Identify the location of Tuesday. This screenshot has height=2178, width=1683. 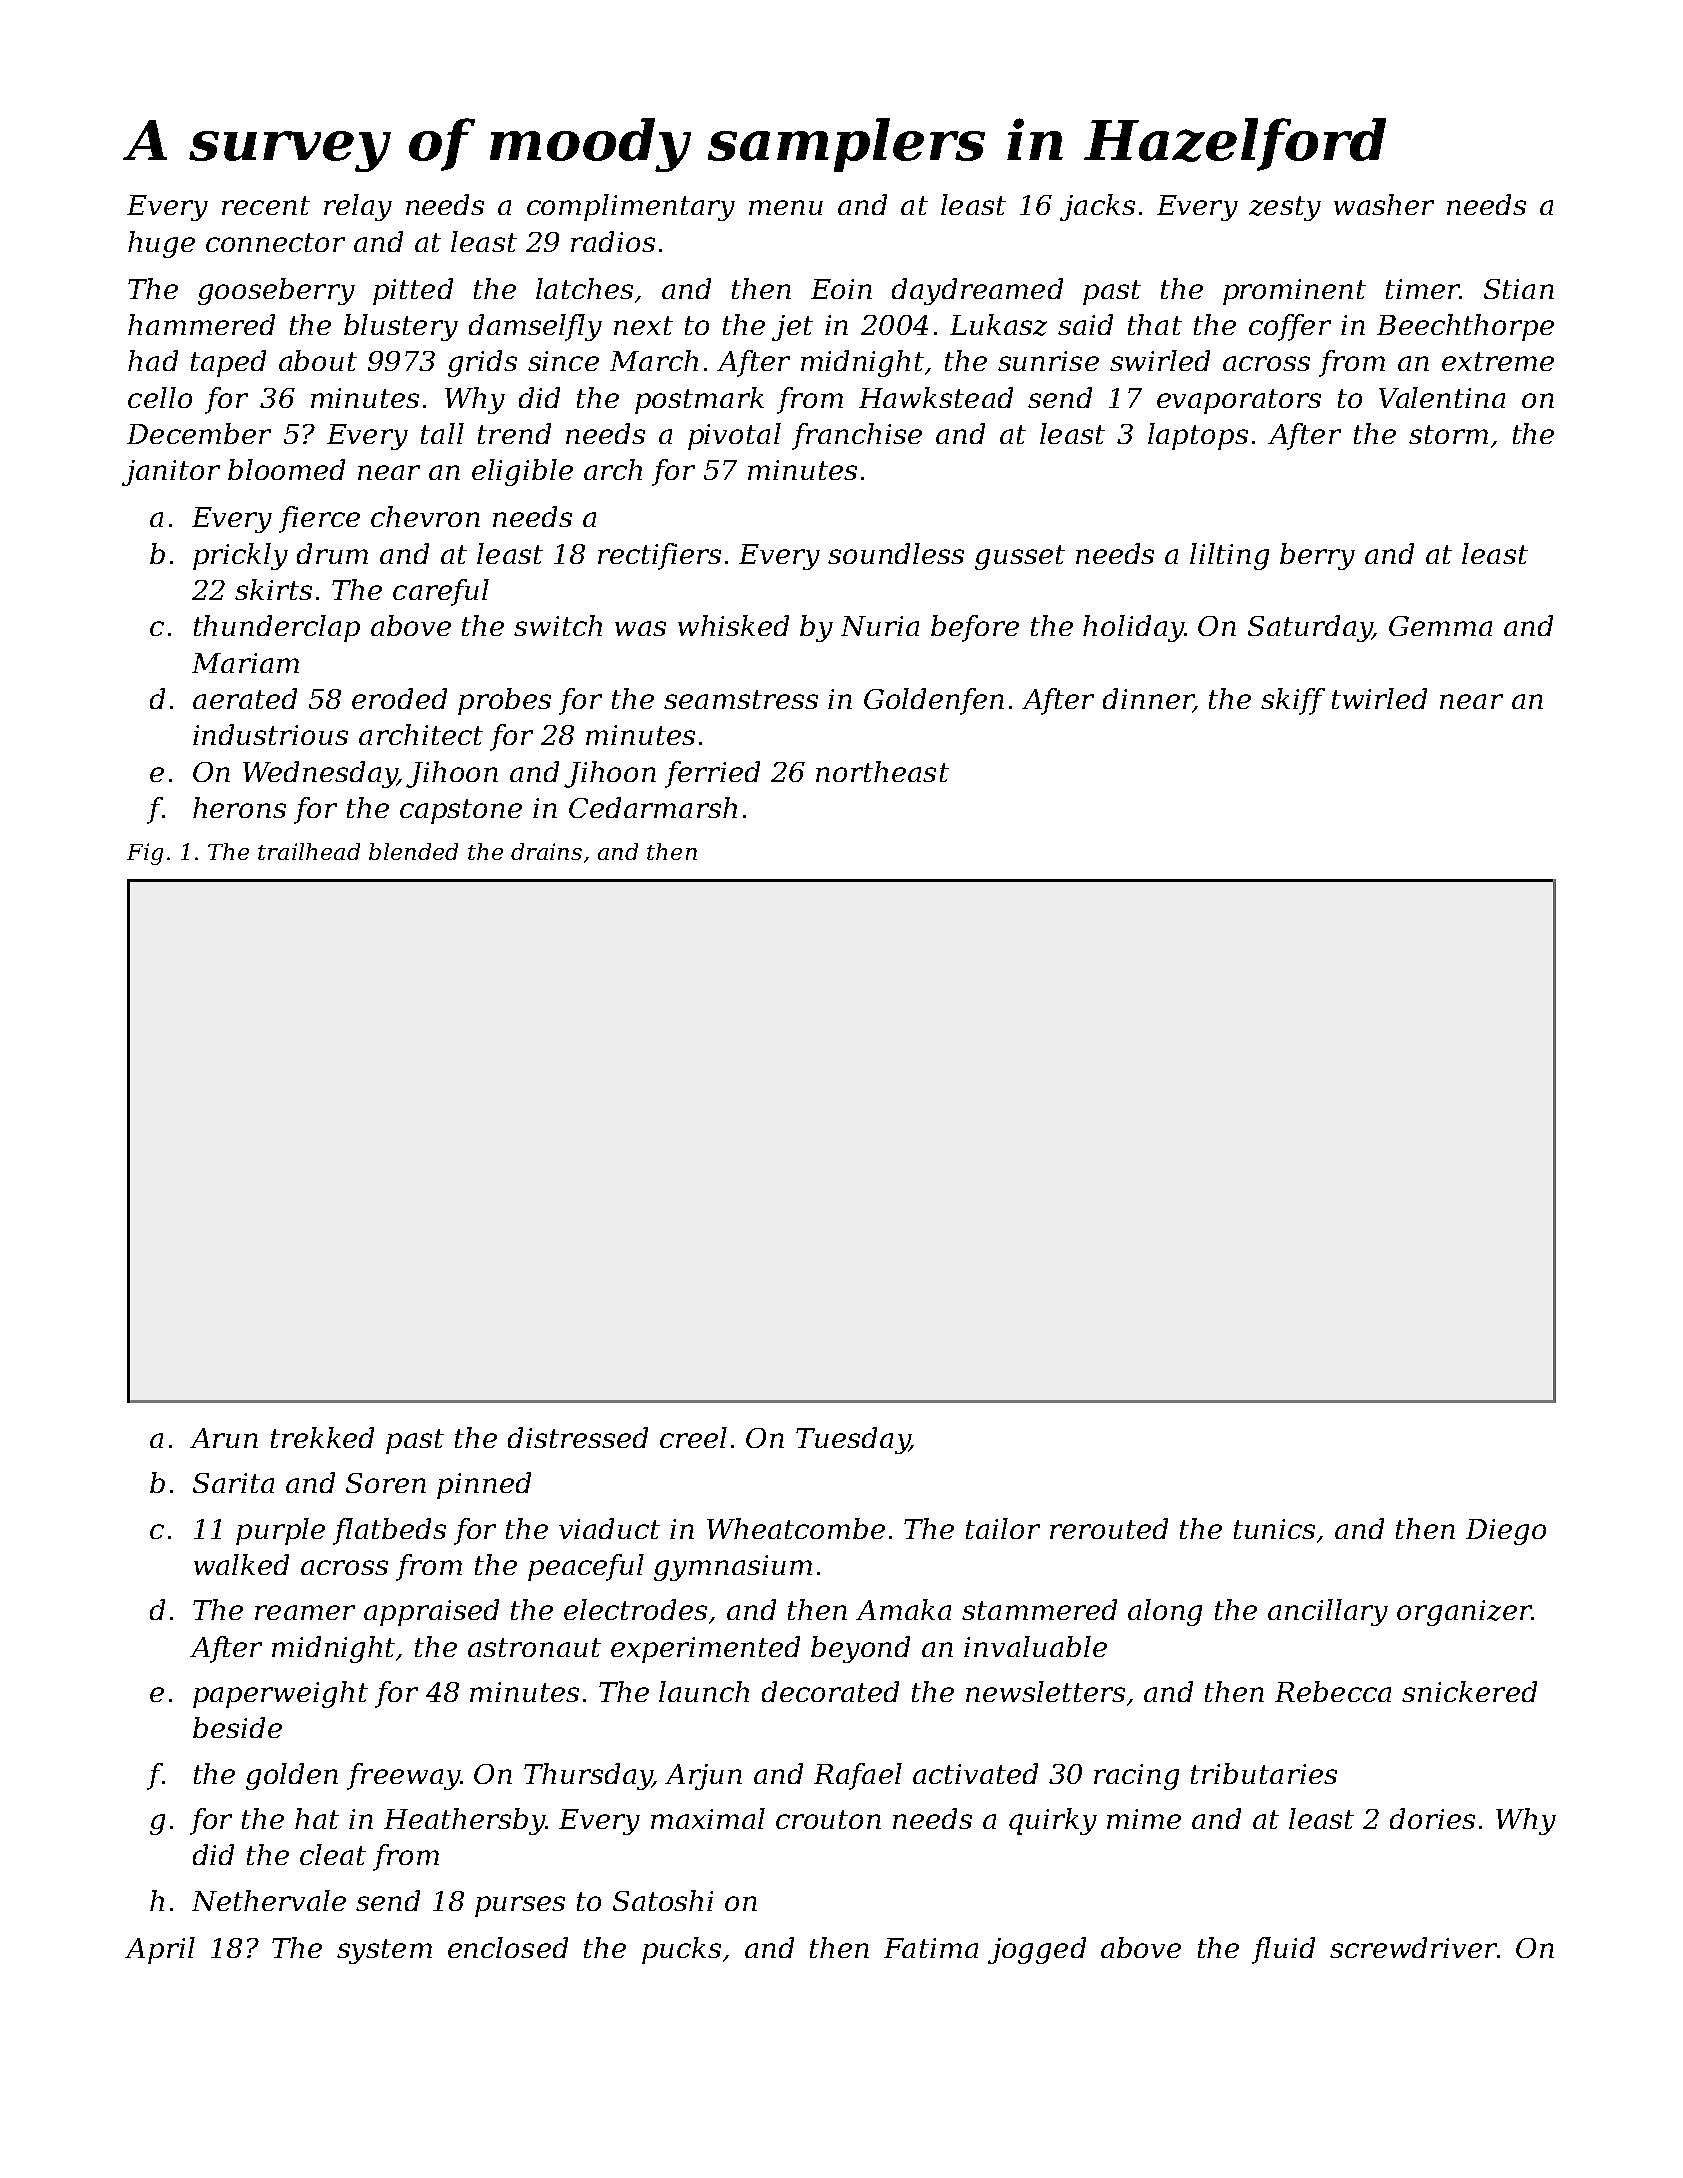
(853, 1440).
